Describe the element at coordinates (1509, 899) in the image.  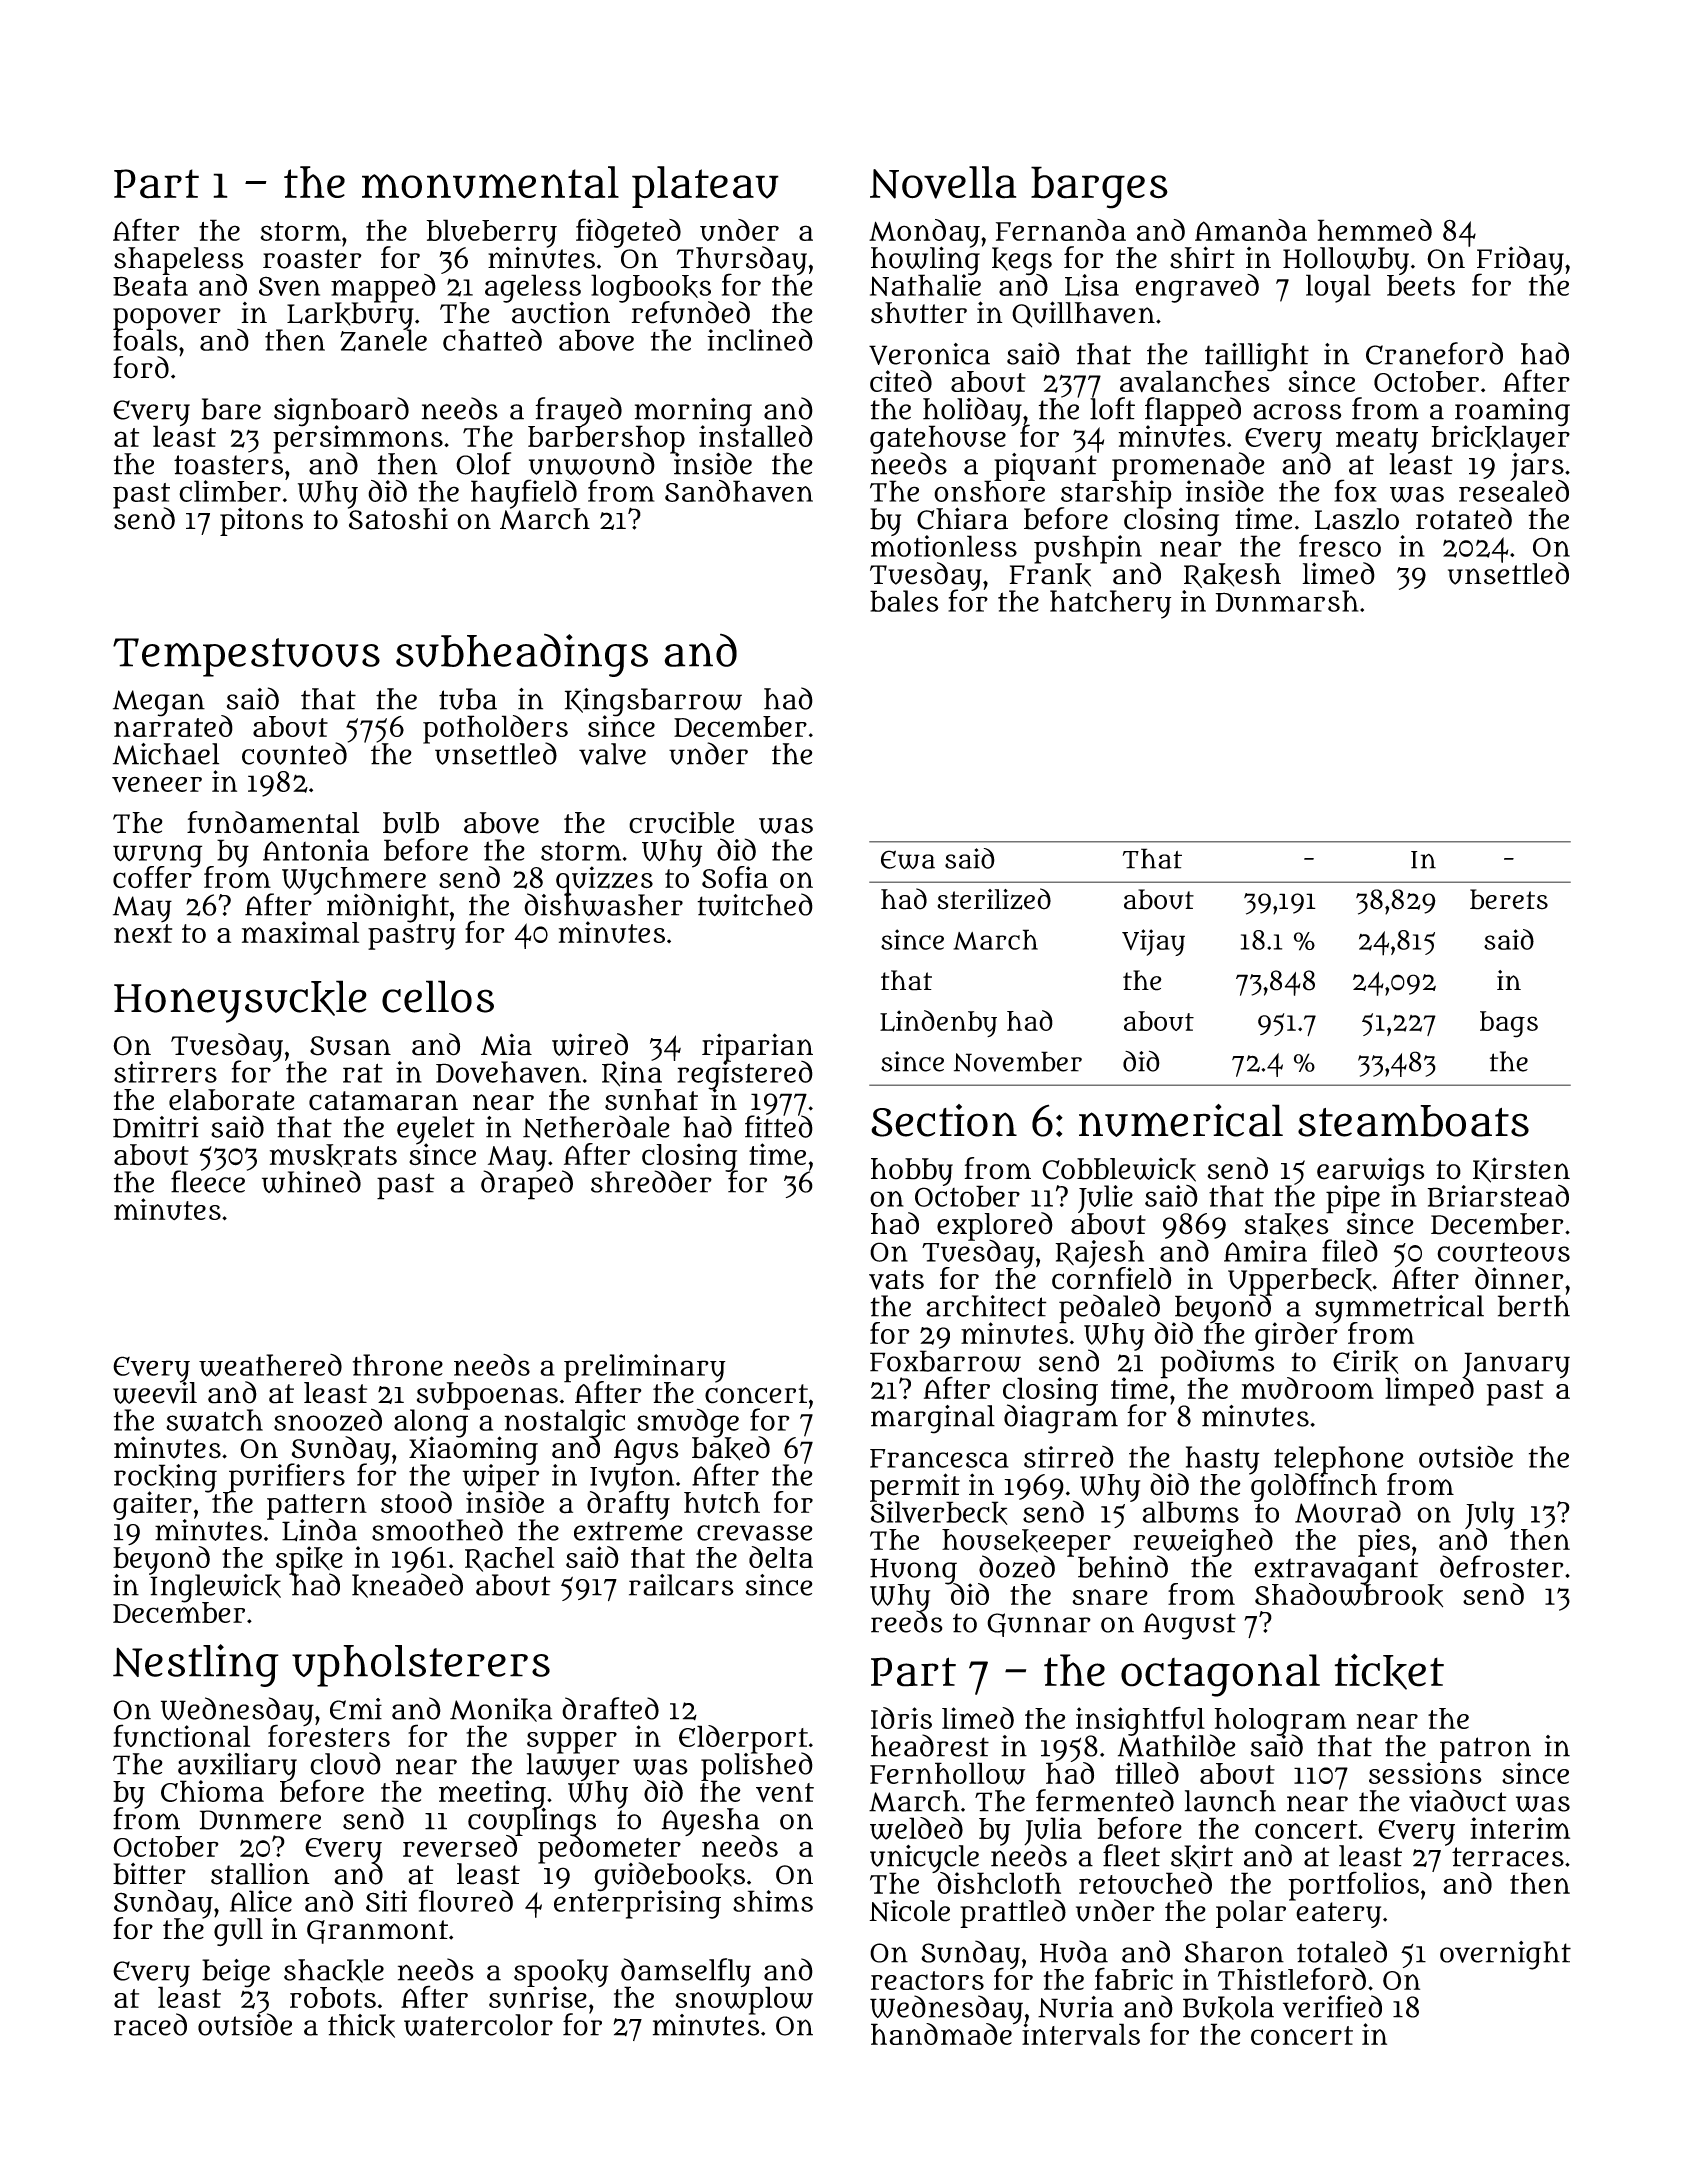
I see `berets` at that location.
